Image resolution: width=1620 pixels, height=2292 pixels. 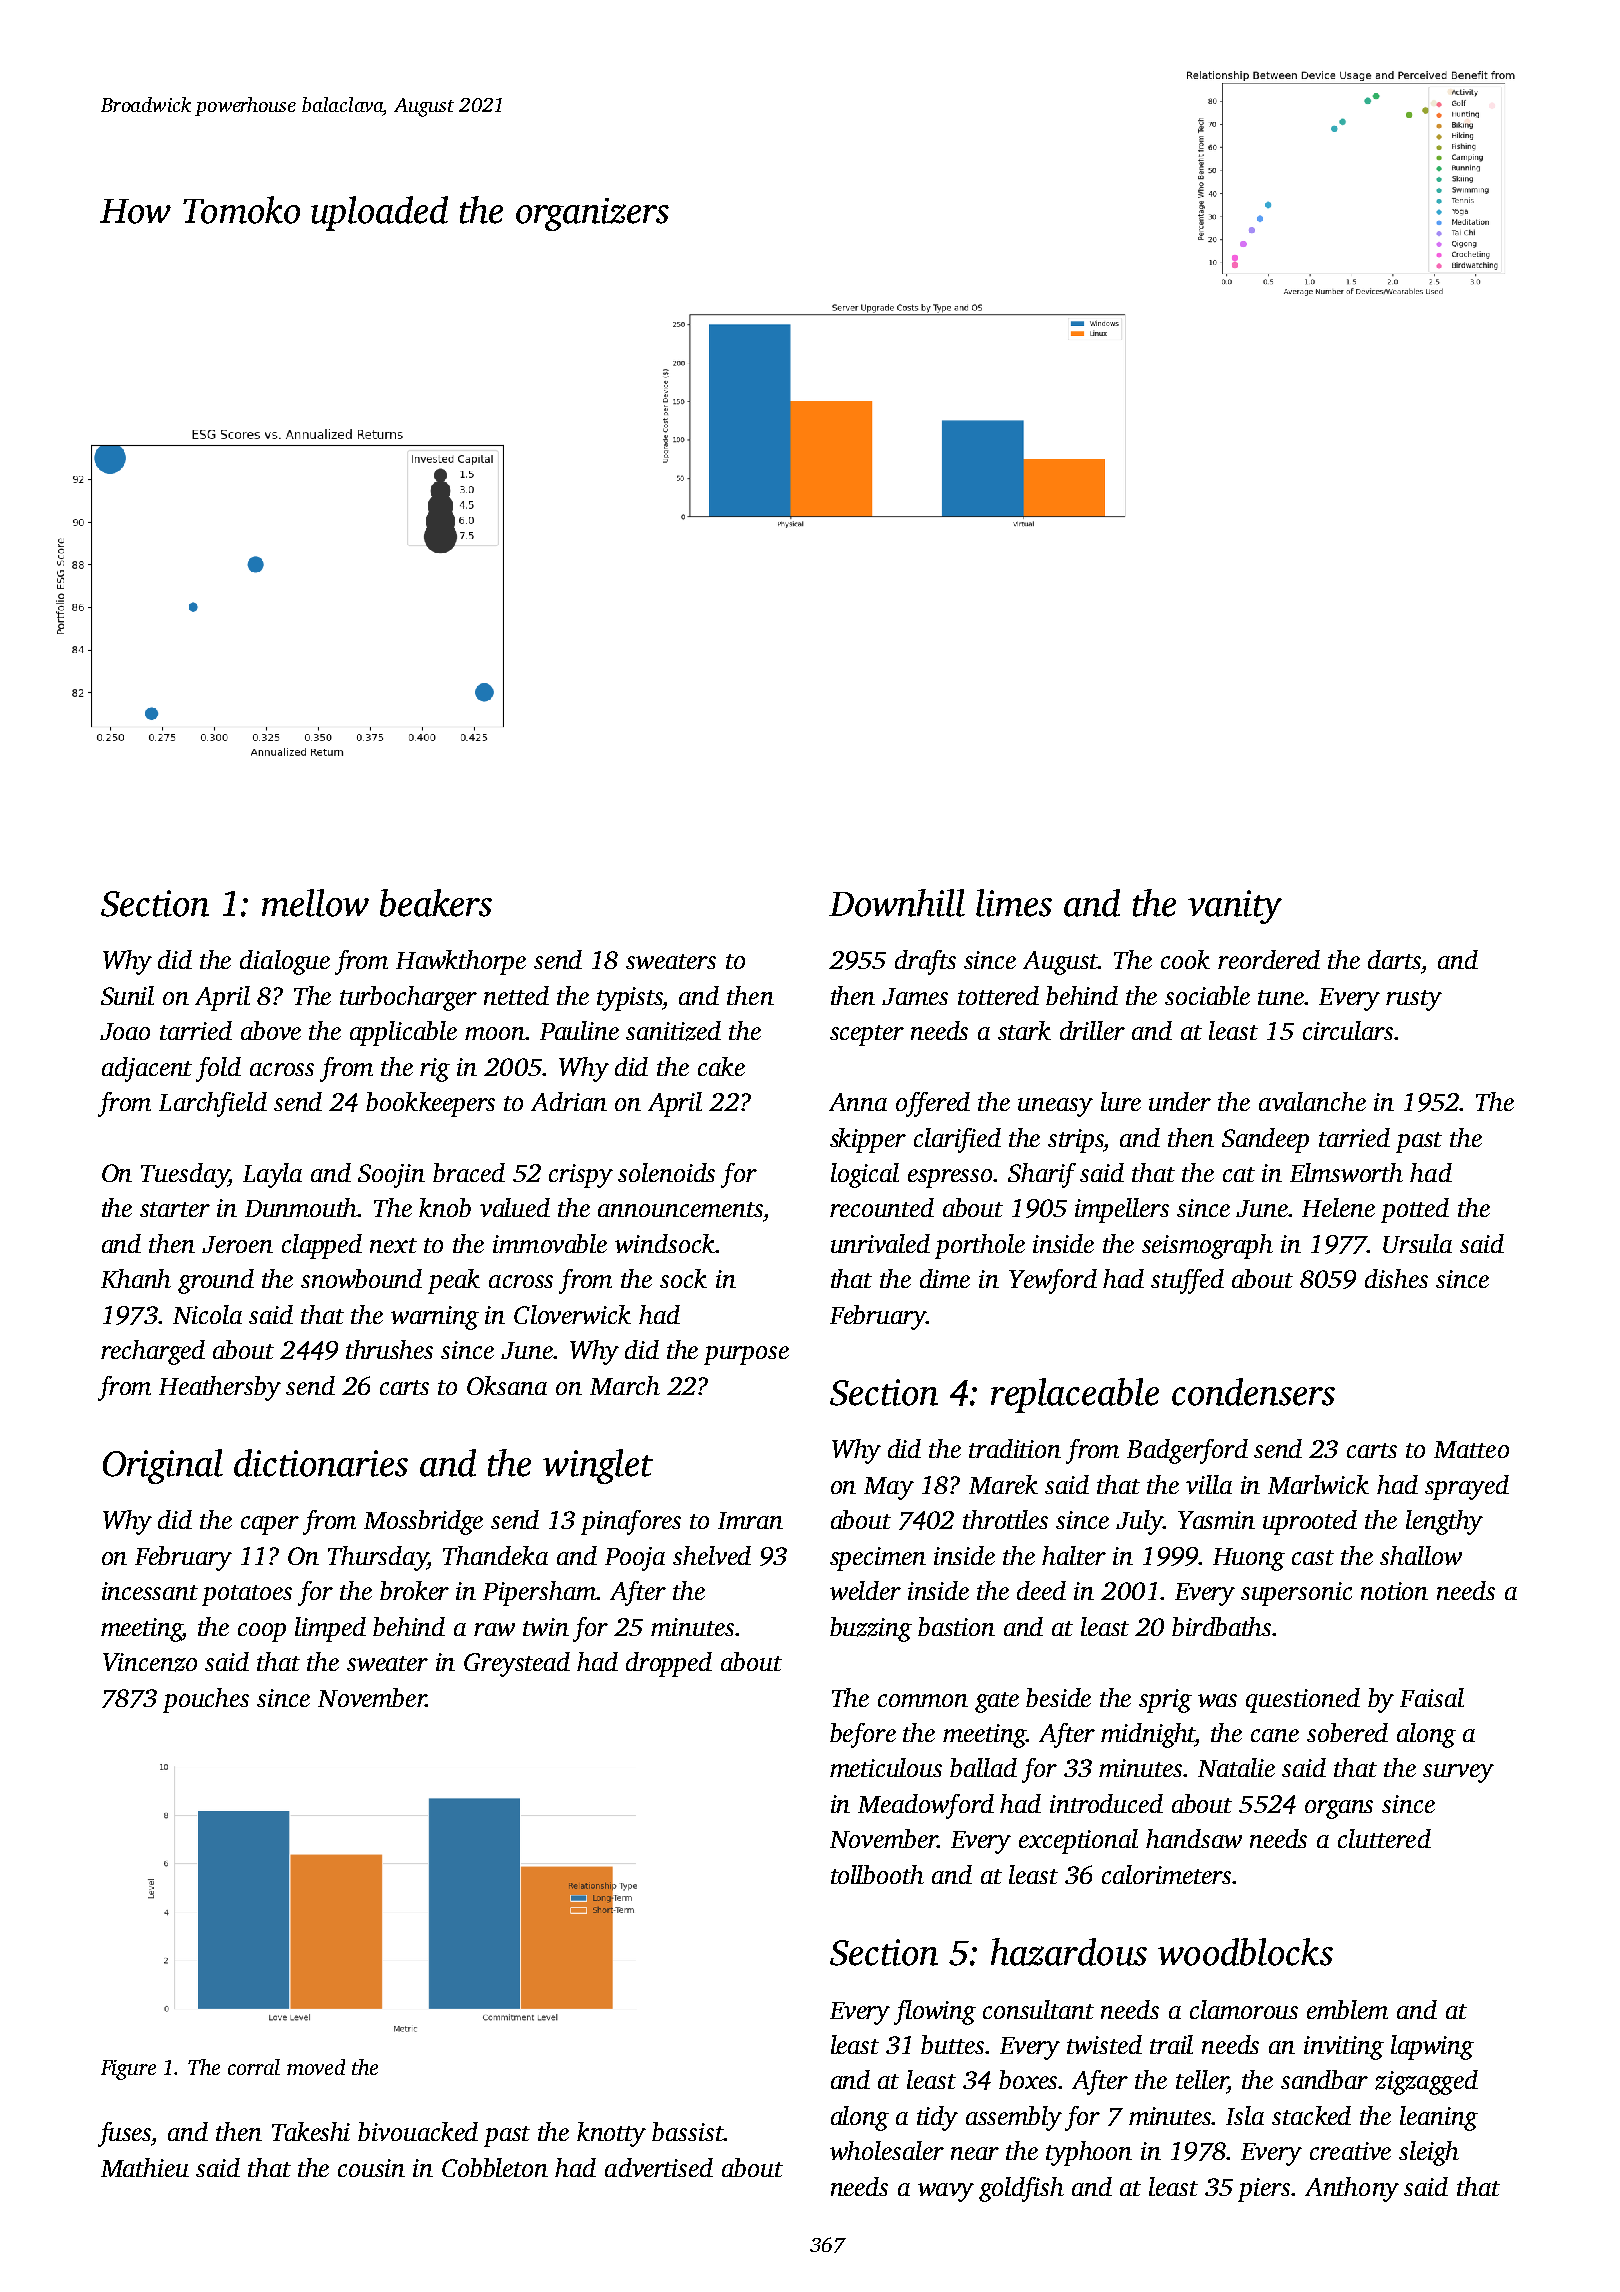 I want to click on cook, so click(x=1185, y=959).
